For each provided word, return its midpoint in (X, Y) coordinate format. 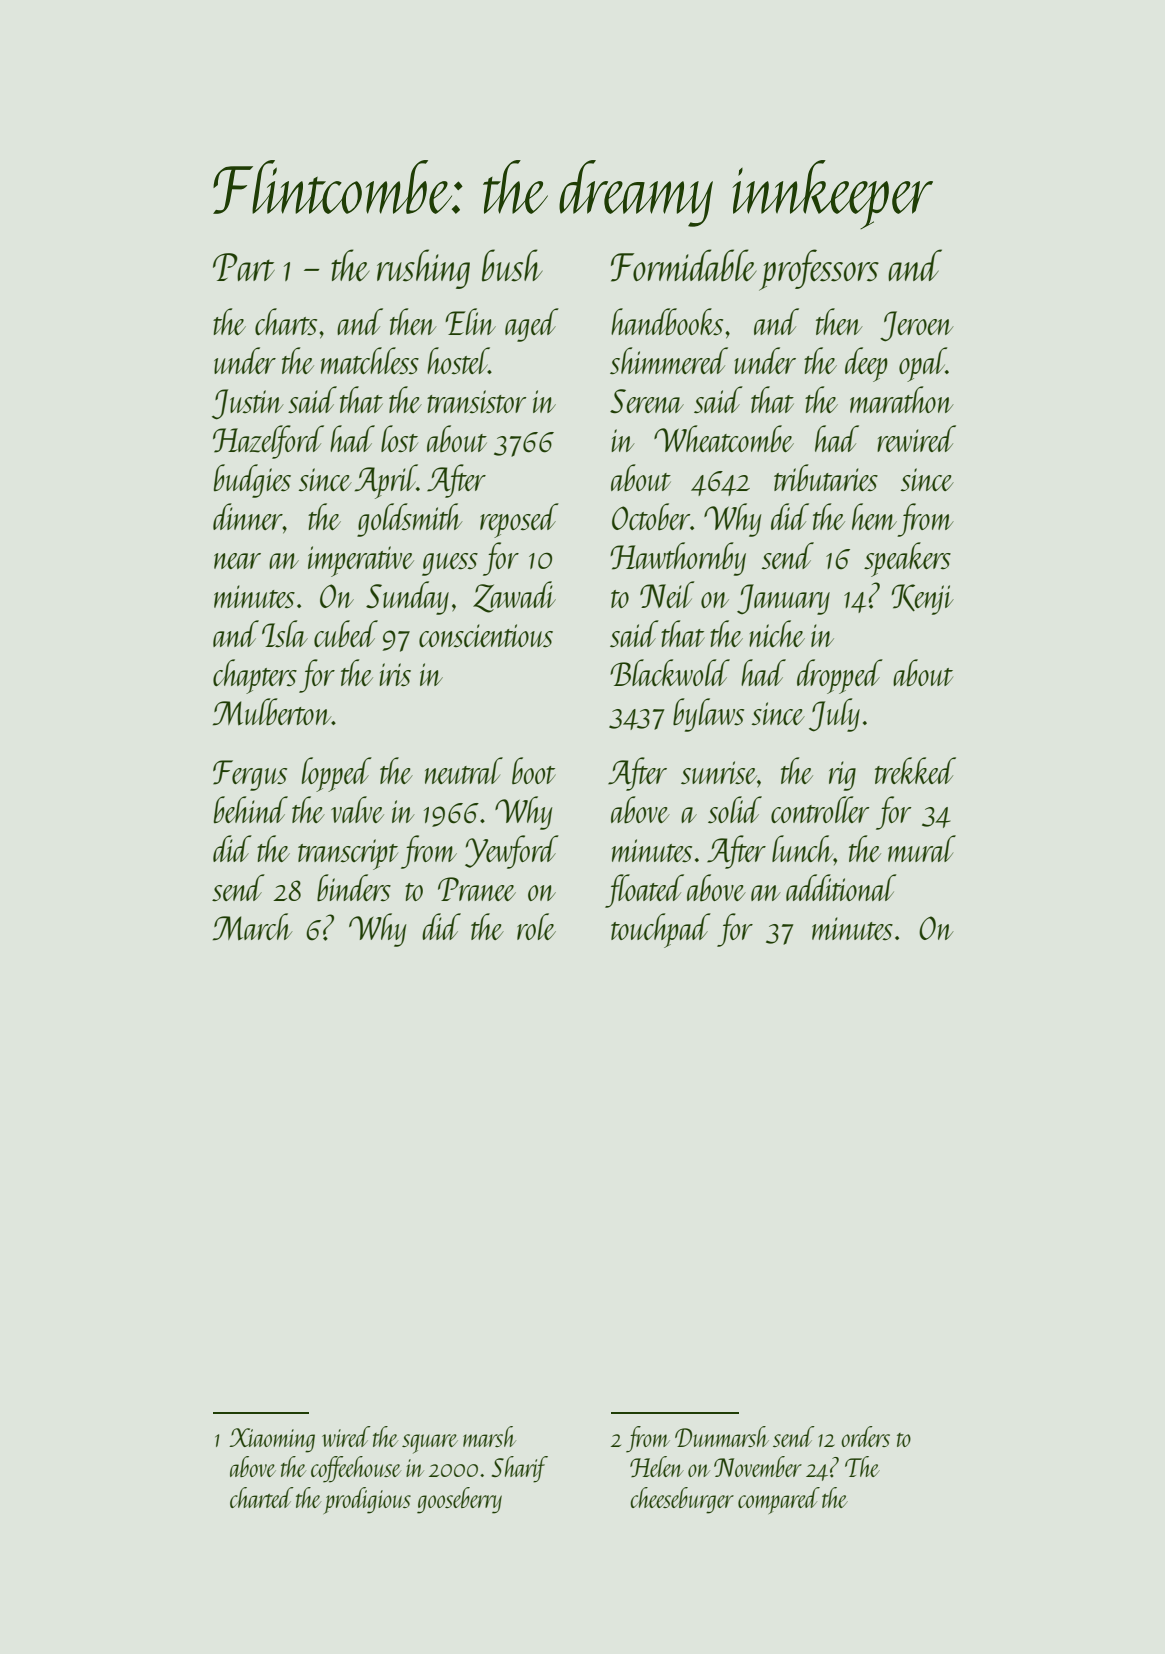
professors (819, 270)
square (430, 1444)
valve (357, 809)
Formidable (683, 265)
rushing (423, 269)
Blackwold (670, 672)
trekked (915, 770)
